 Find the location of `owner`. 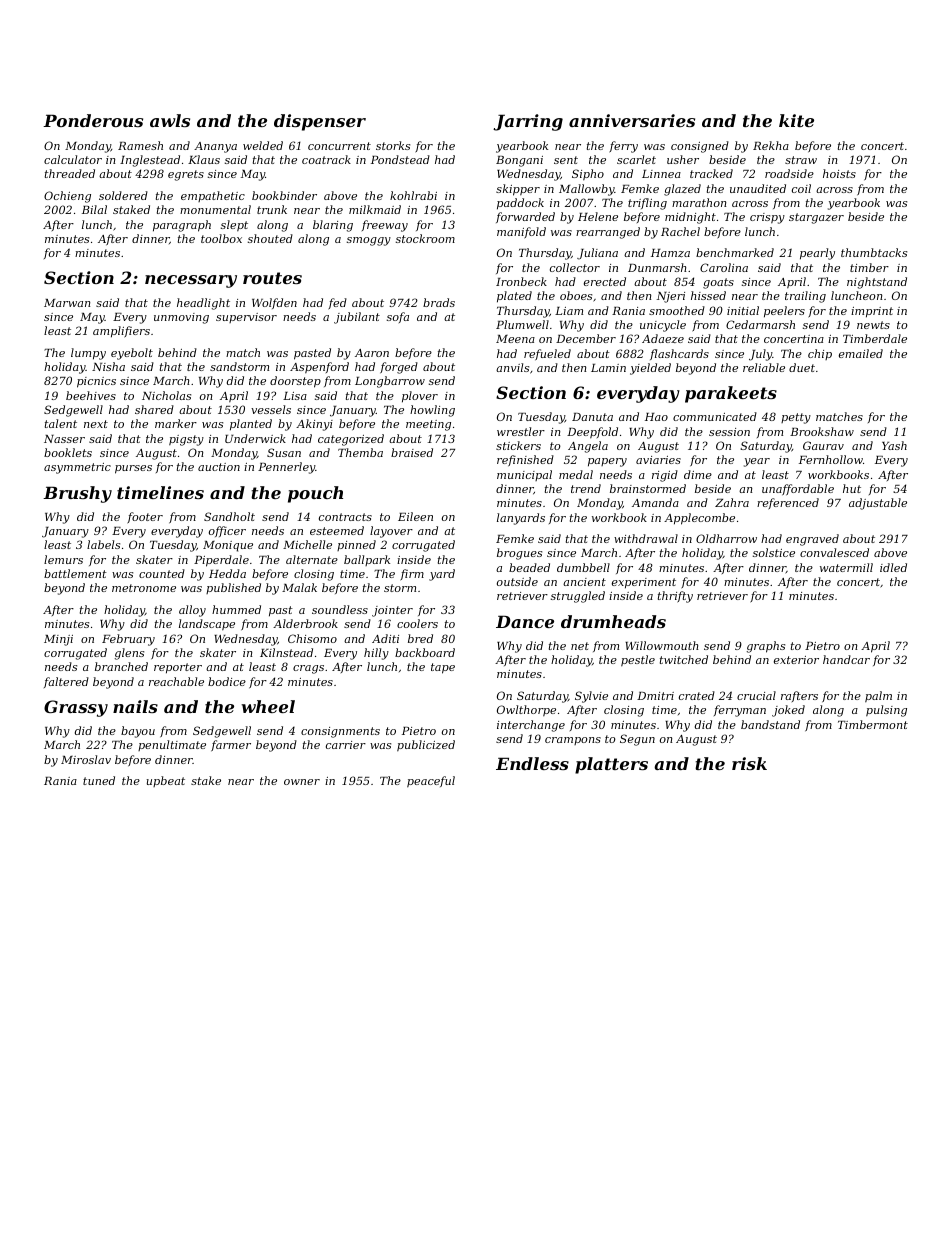

owner is located at coordinates (302, 782).
